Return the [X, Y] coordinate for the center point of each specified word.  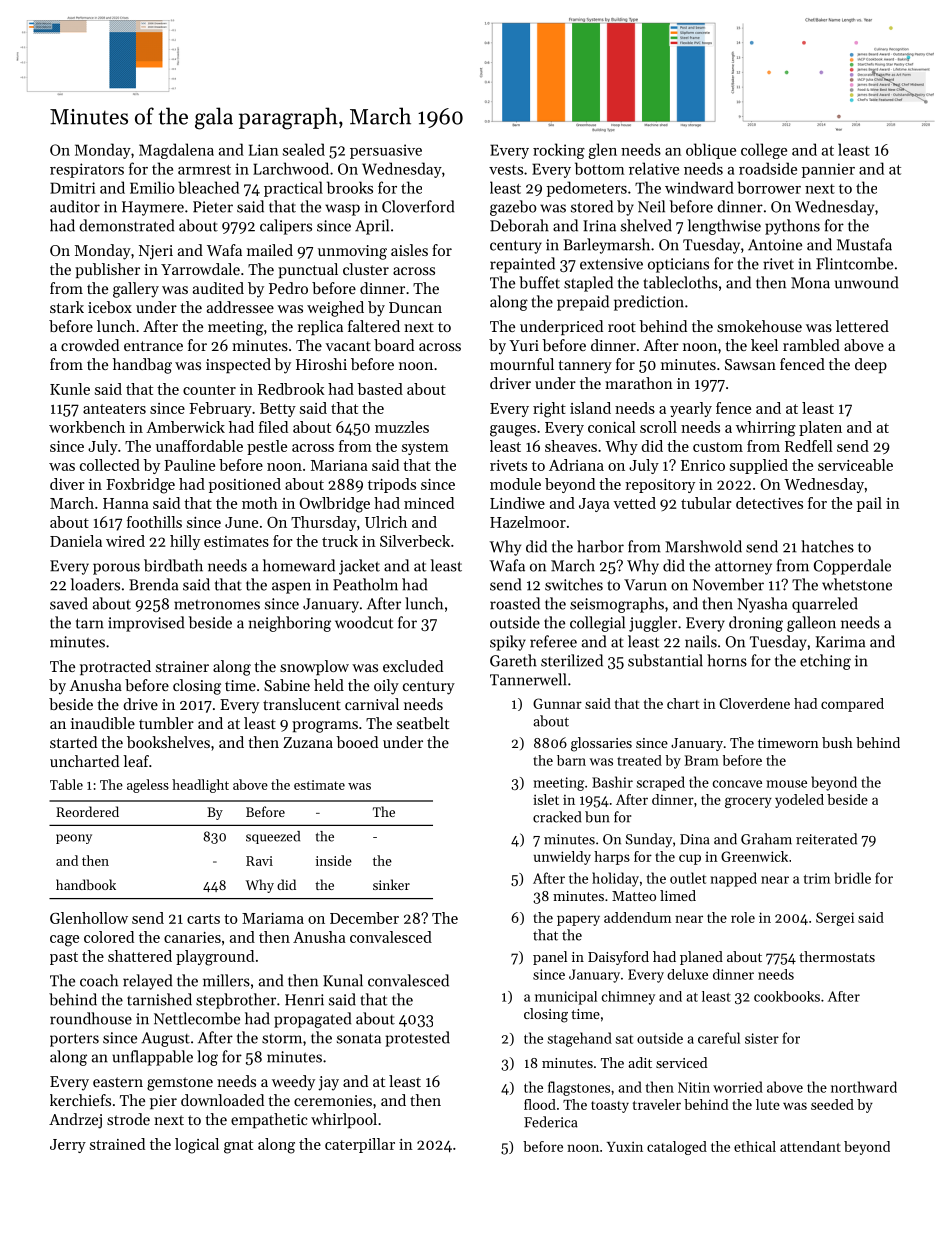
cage [64, 941]
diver [67, 484]
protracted [115, 667]
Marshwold [703, 546]
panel [550, 958]
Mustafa [864, 244]
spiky [508, 643]
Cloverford [418, 206]
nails [701, 641]
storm [282, 1039]
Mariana [339, 465]
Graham [766, 839]
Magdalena [176, 151]
